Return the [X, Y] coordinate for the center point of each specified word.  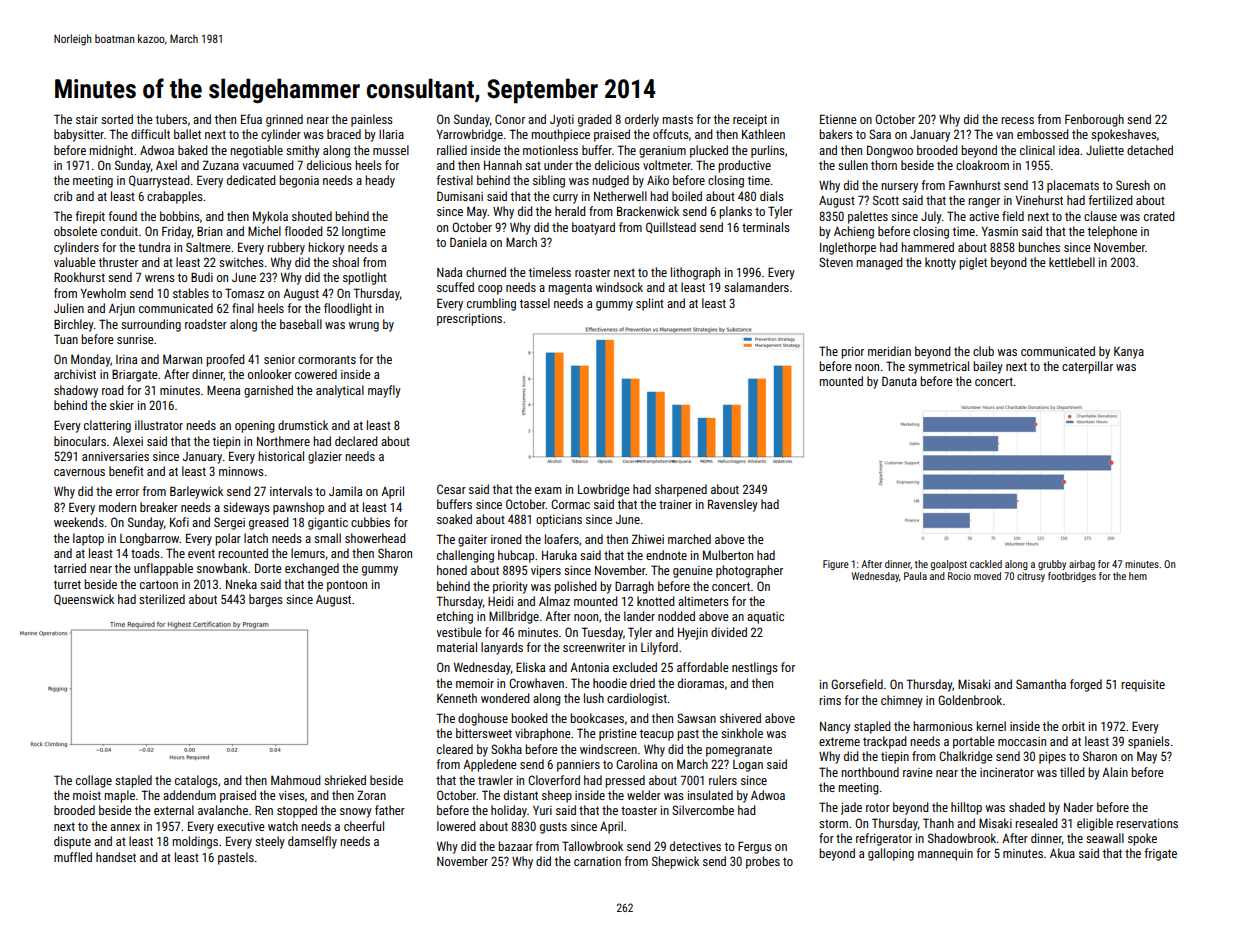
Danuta [899, 381]
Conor [510, 119]
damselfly [312, 842]
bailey [988, 367]
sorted [117, 119]
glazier [325, 457]
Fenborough [1094, 120]
